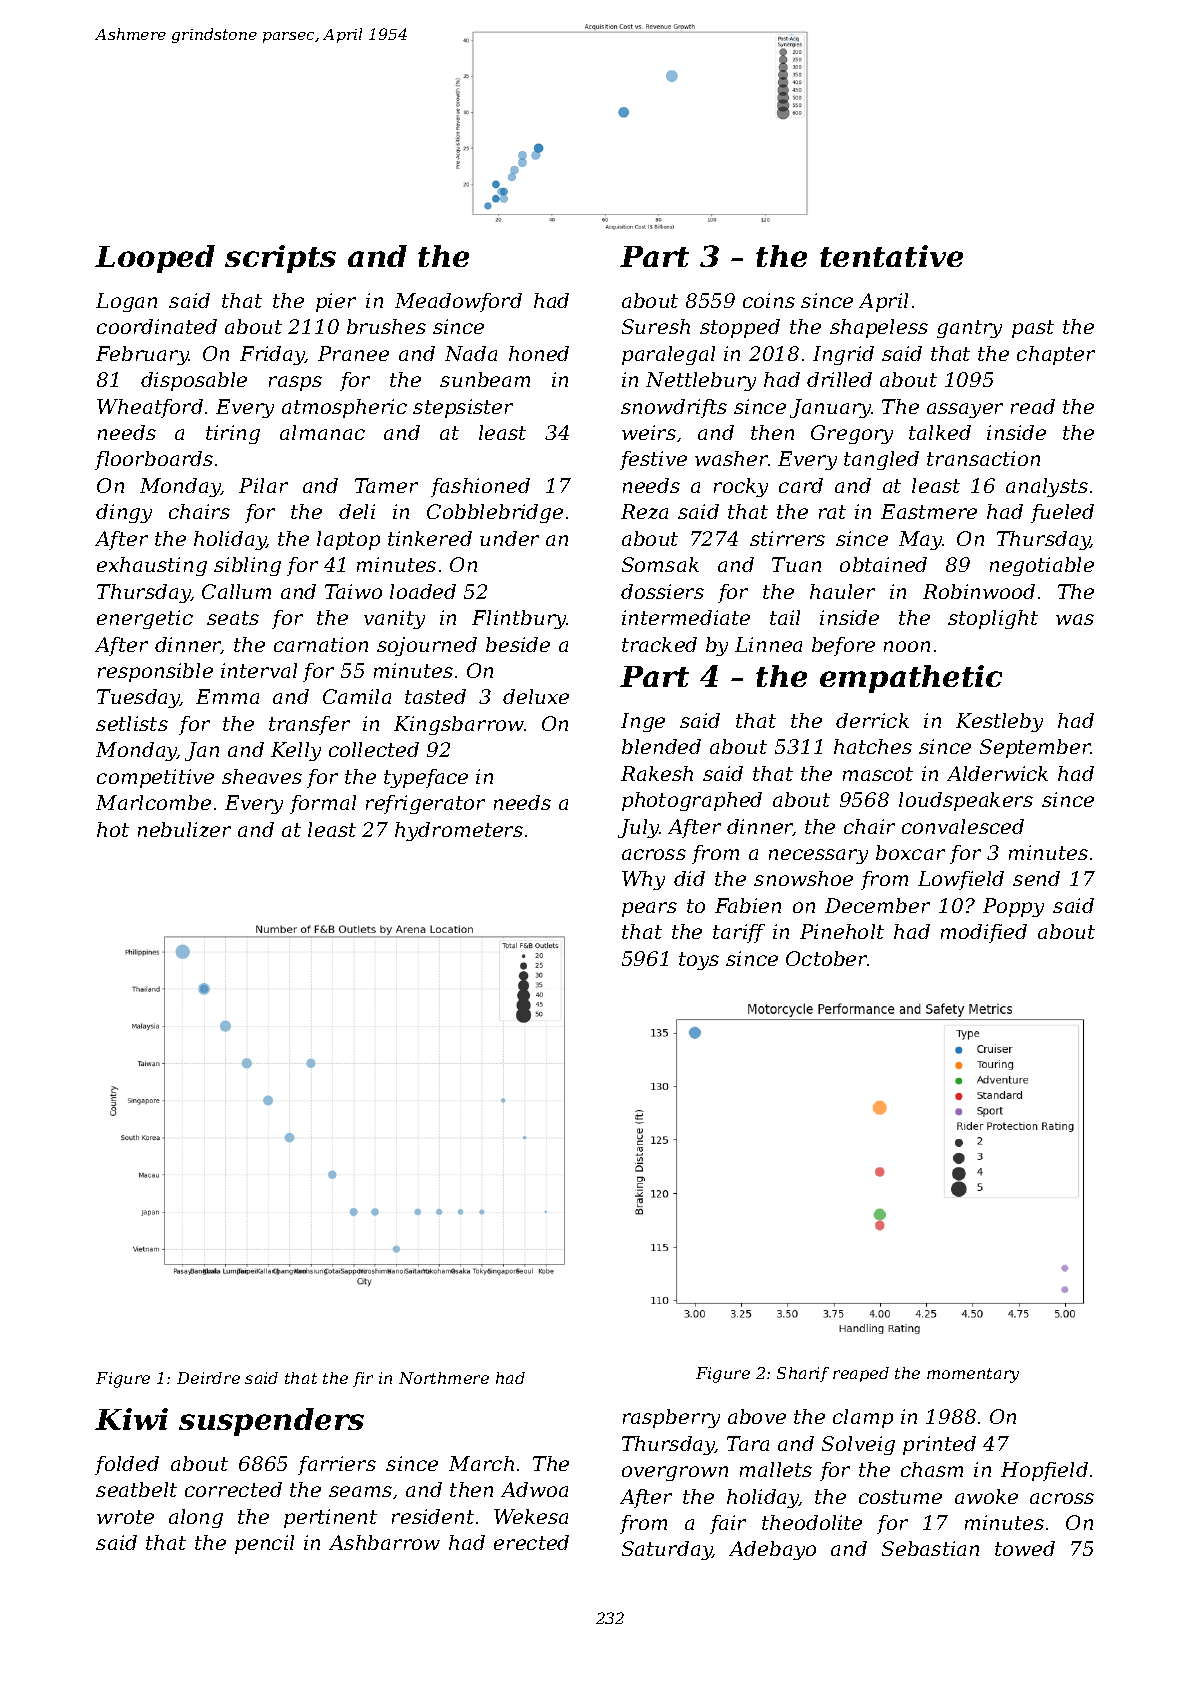 This page has height=1686, width=1192. I want to click on boxcar, so click(910, 852).
